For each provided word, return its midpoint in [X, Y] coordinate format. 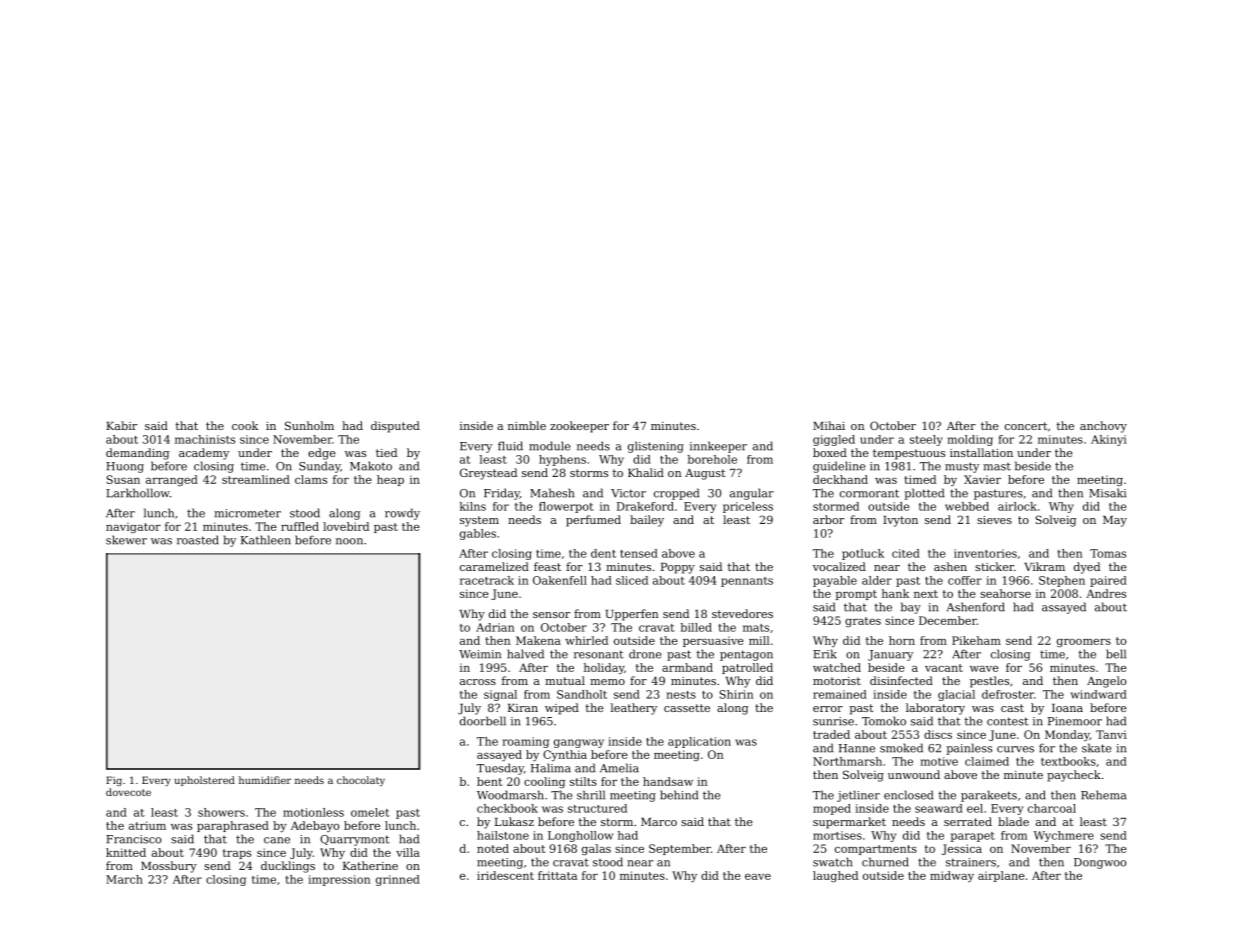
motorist [837, 681]
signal [500, 695]
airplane [1001, 876]
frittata [557, 875]
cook [245, 425]
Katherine [370, 865]
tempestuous [909, 454]
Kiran [523, 708]
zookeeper [579, 427]
